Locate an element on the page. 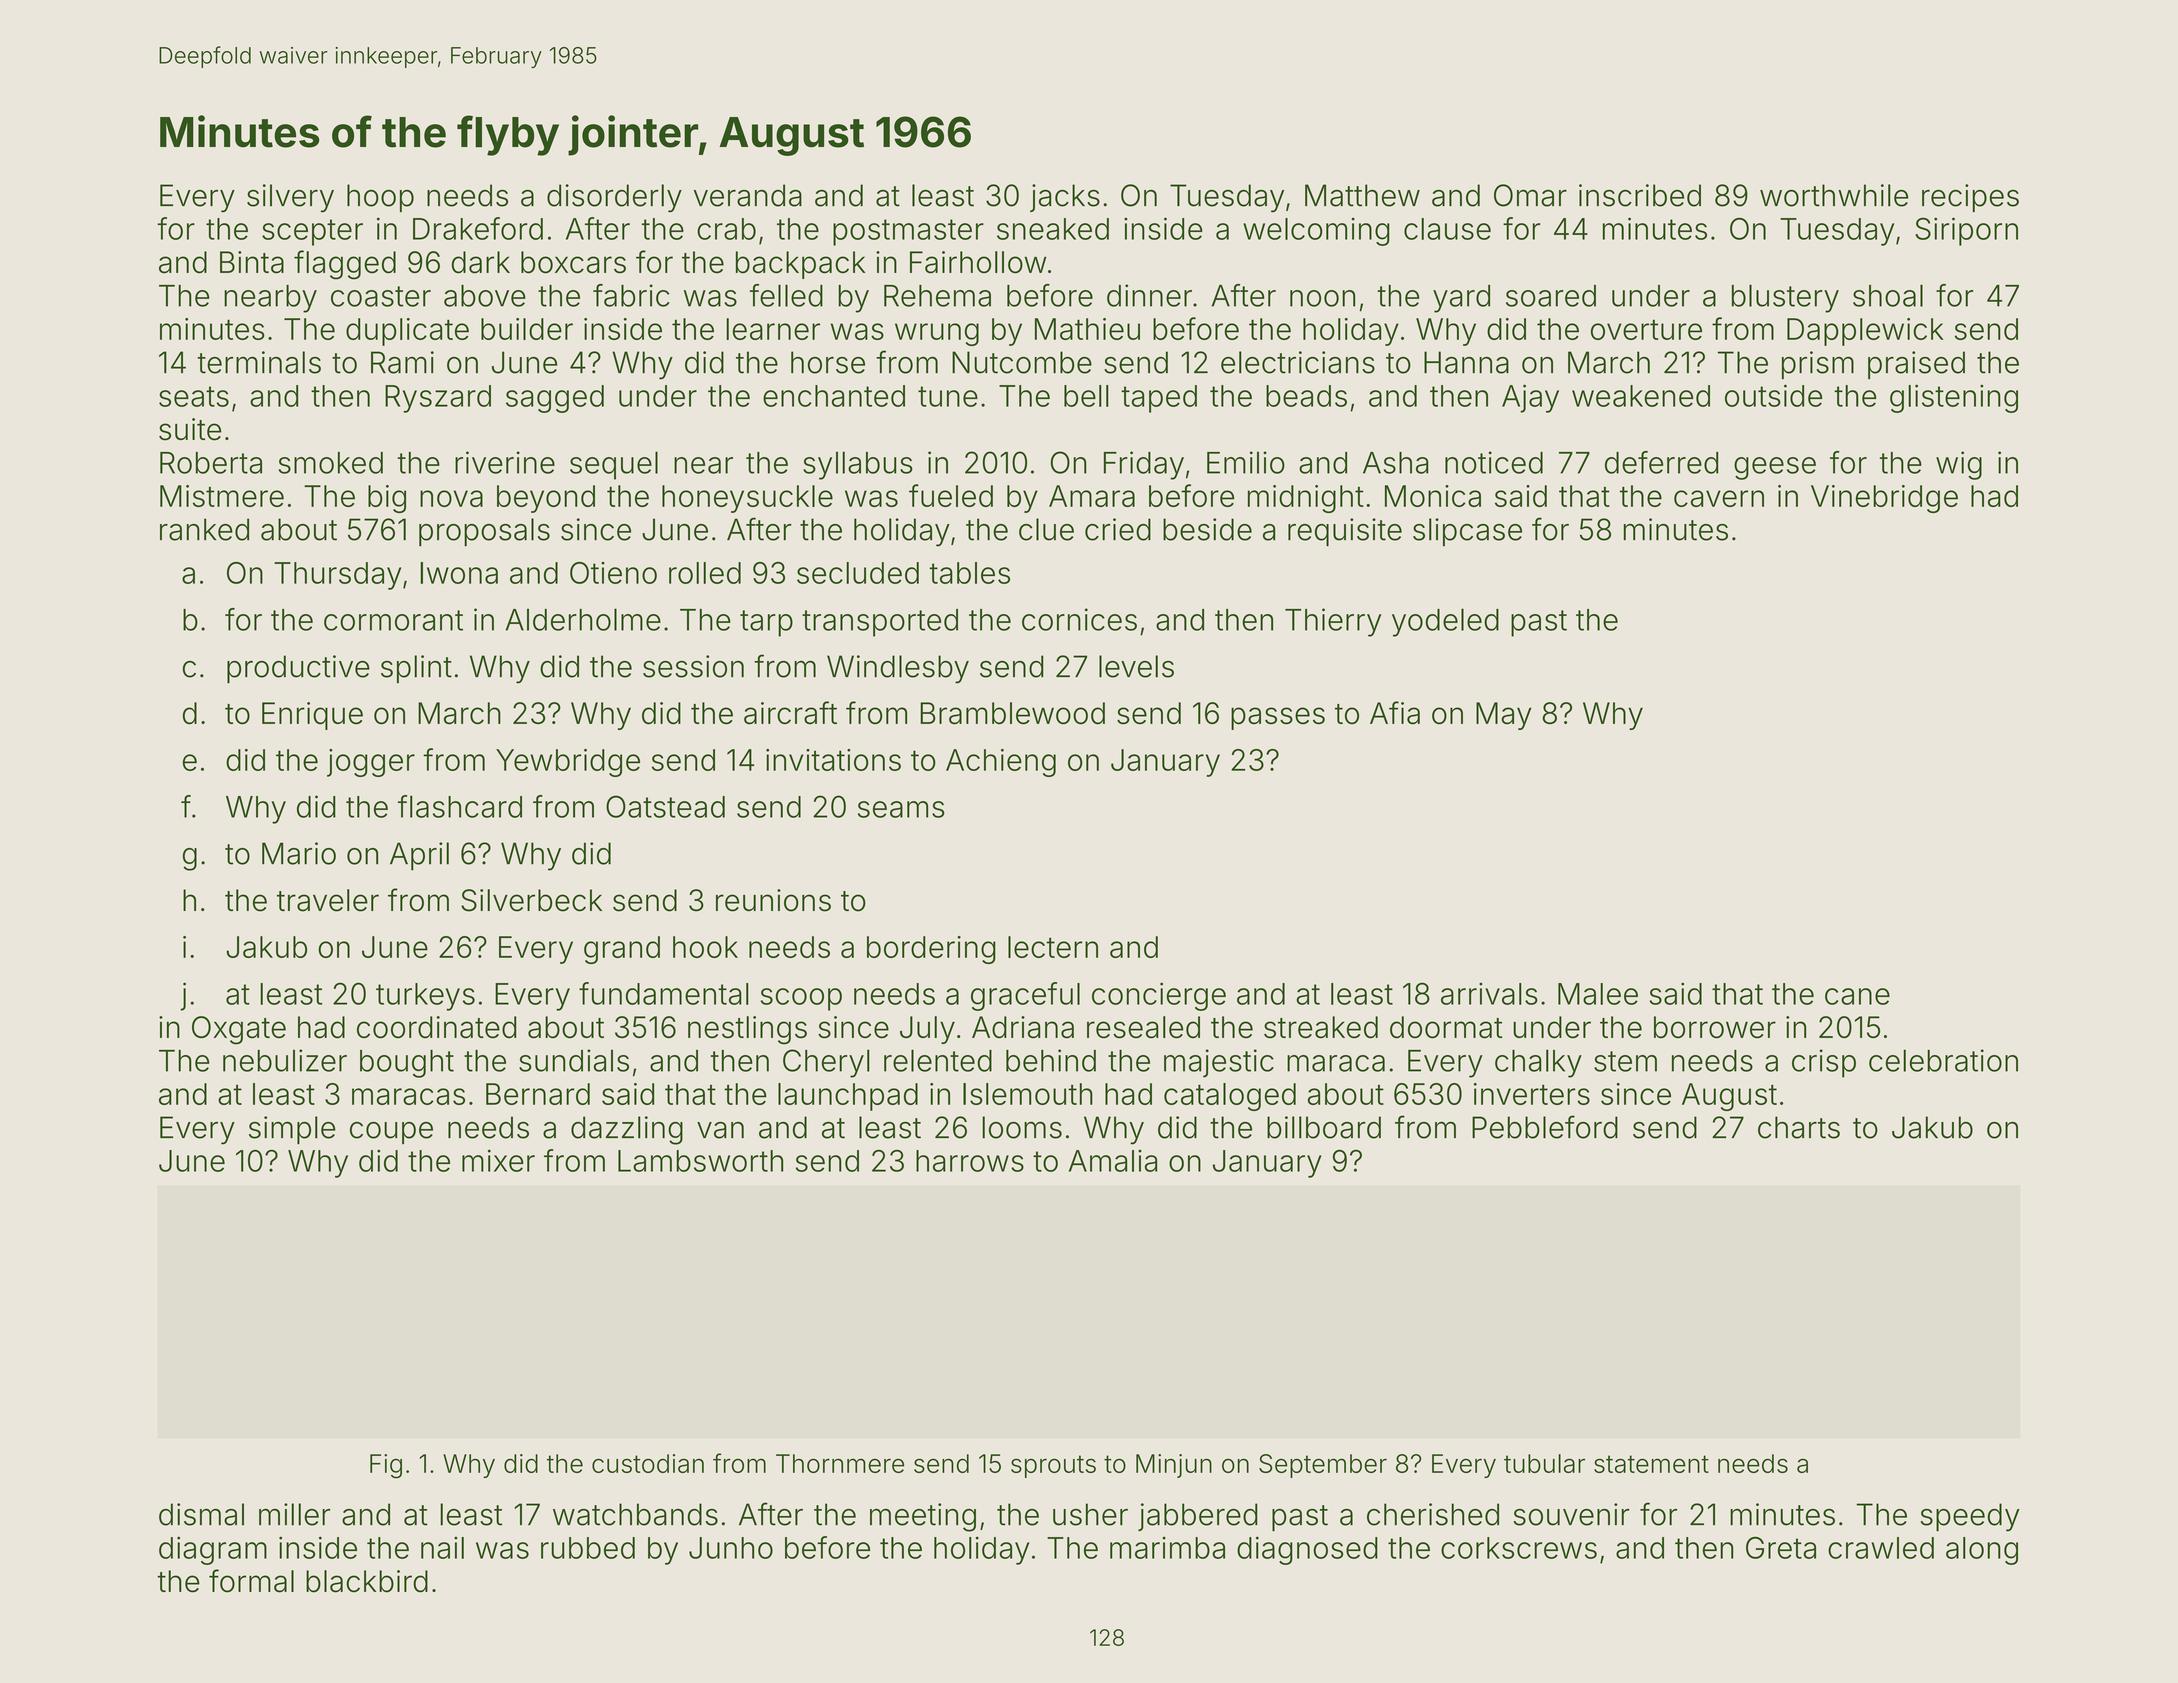  Fig is located at coordinates (386, 1466).
